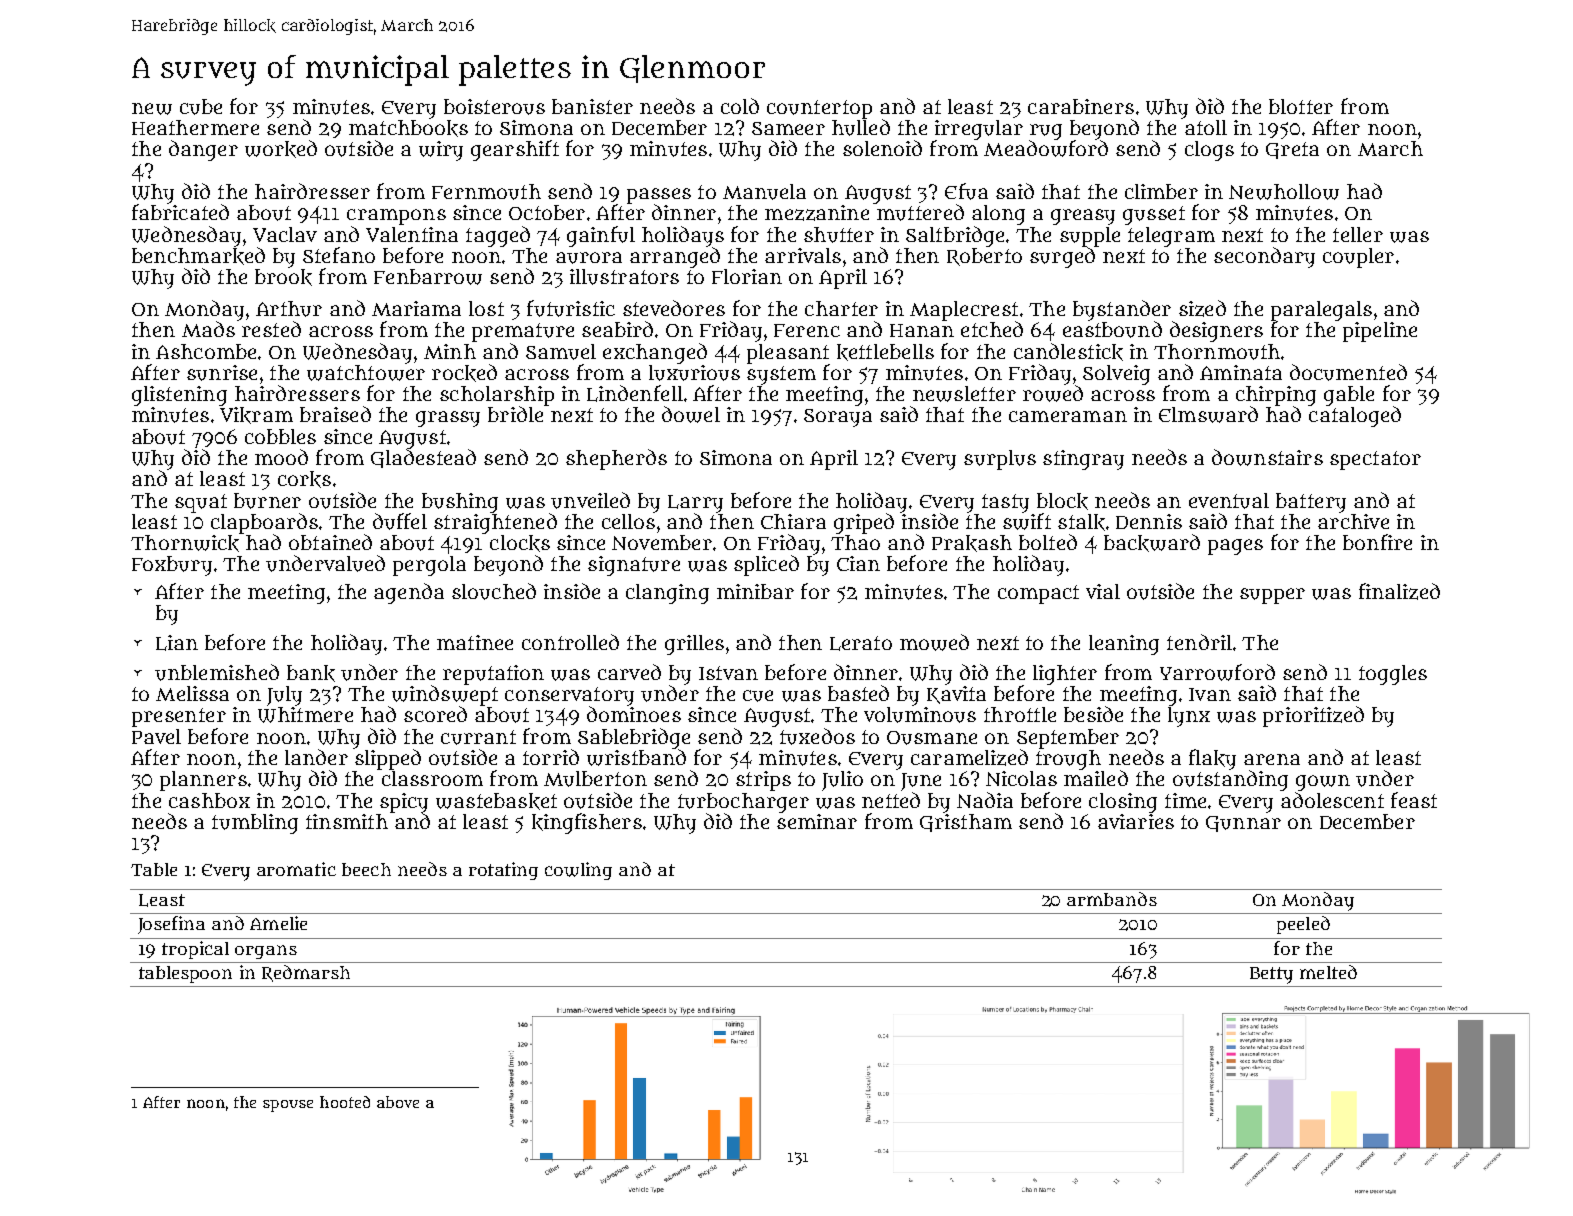 This page has width=1573, height=1216. I want to click on arena, so click(1272, 759).
